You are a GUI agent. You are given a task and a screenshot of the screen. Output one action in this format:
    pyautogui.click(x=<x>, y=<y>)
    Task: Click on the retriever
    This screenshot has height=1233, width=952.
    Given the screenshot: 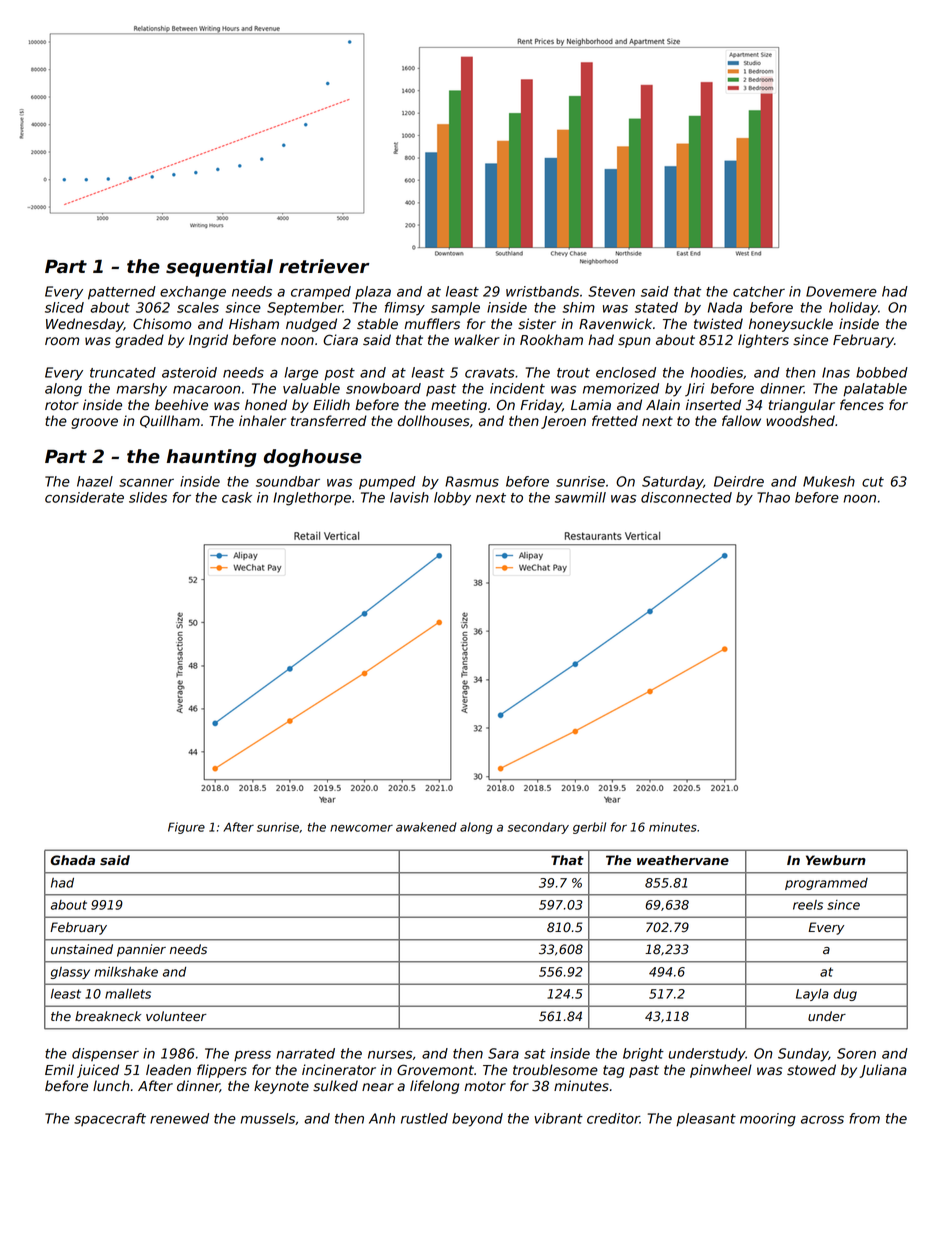 What is the action you would take?
    pyautogui.click(x=324, y=266)
